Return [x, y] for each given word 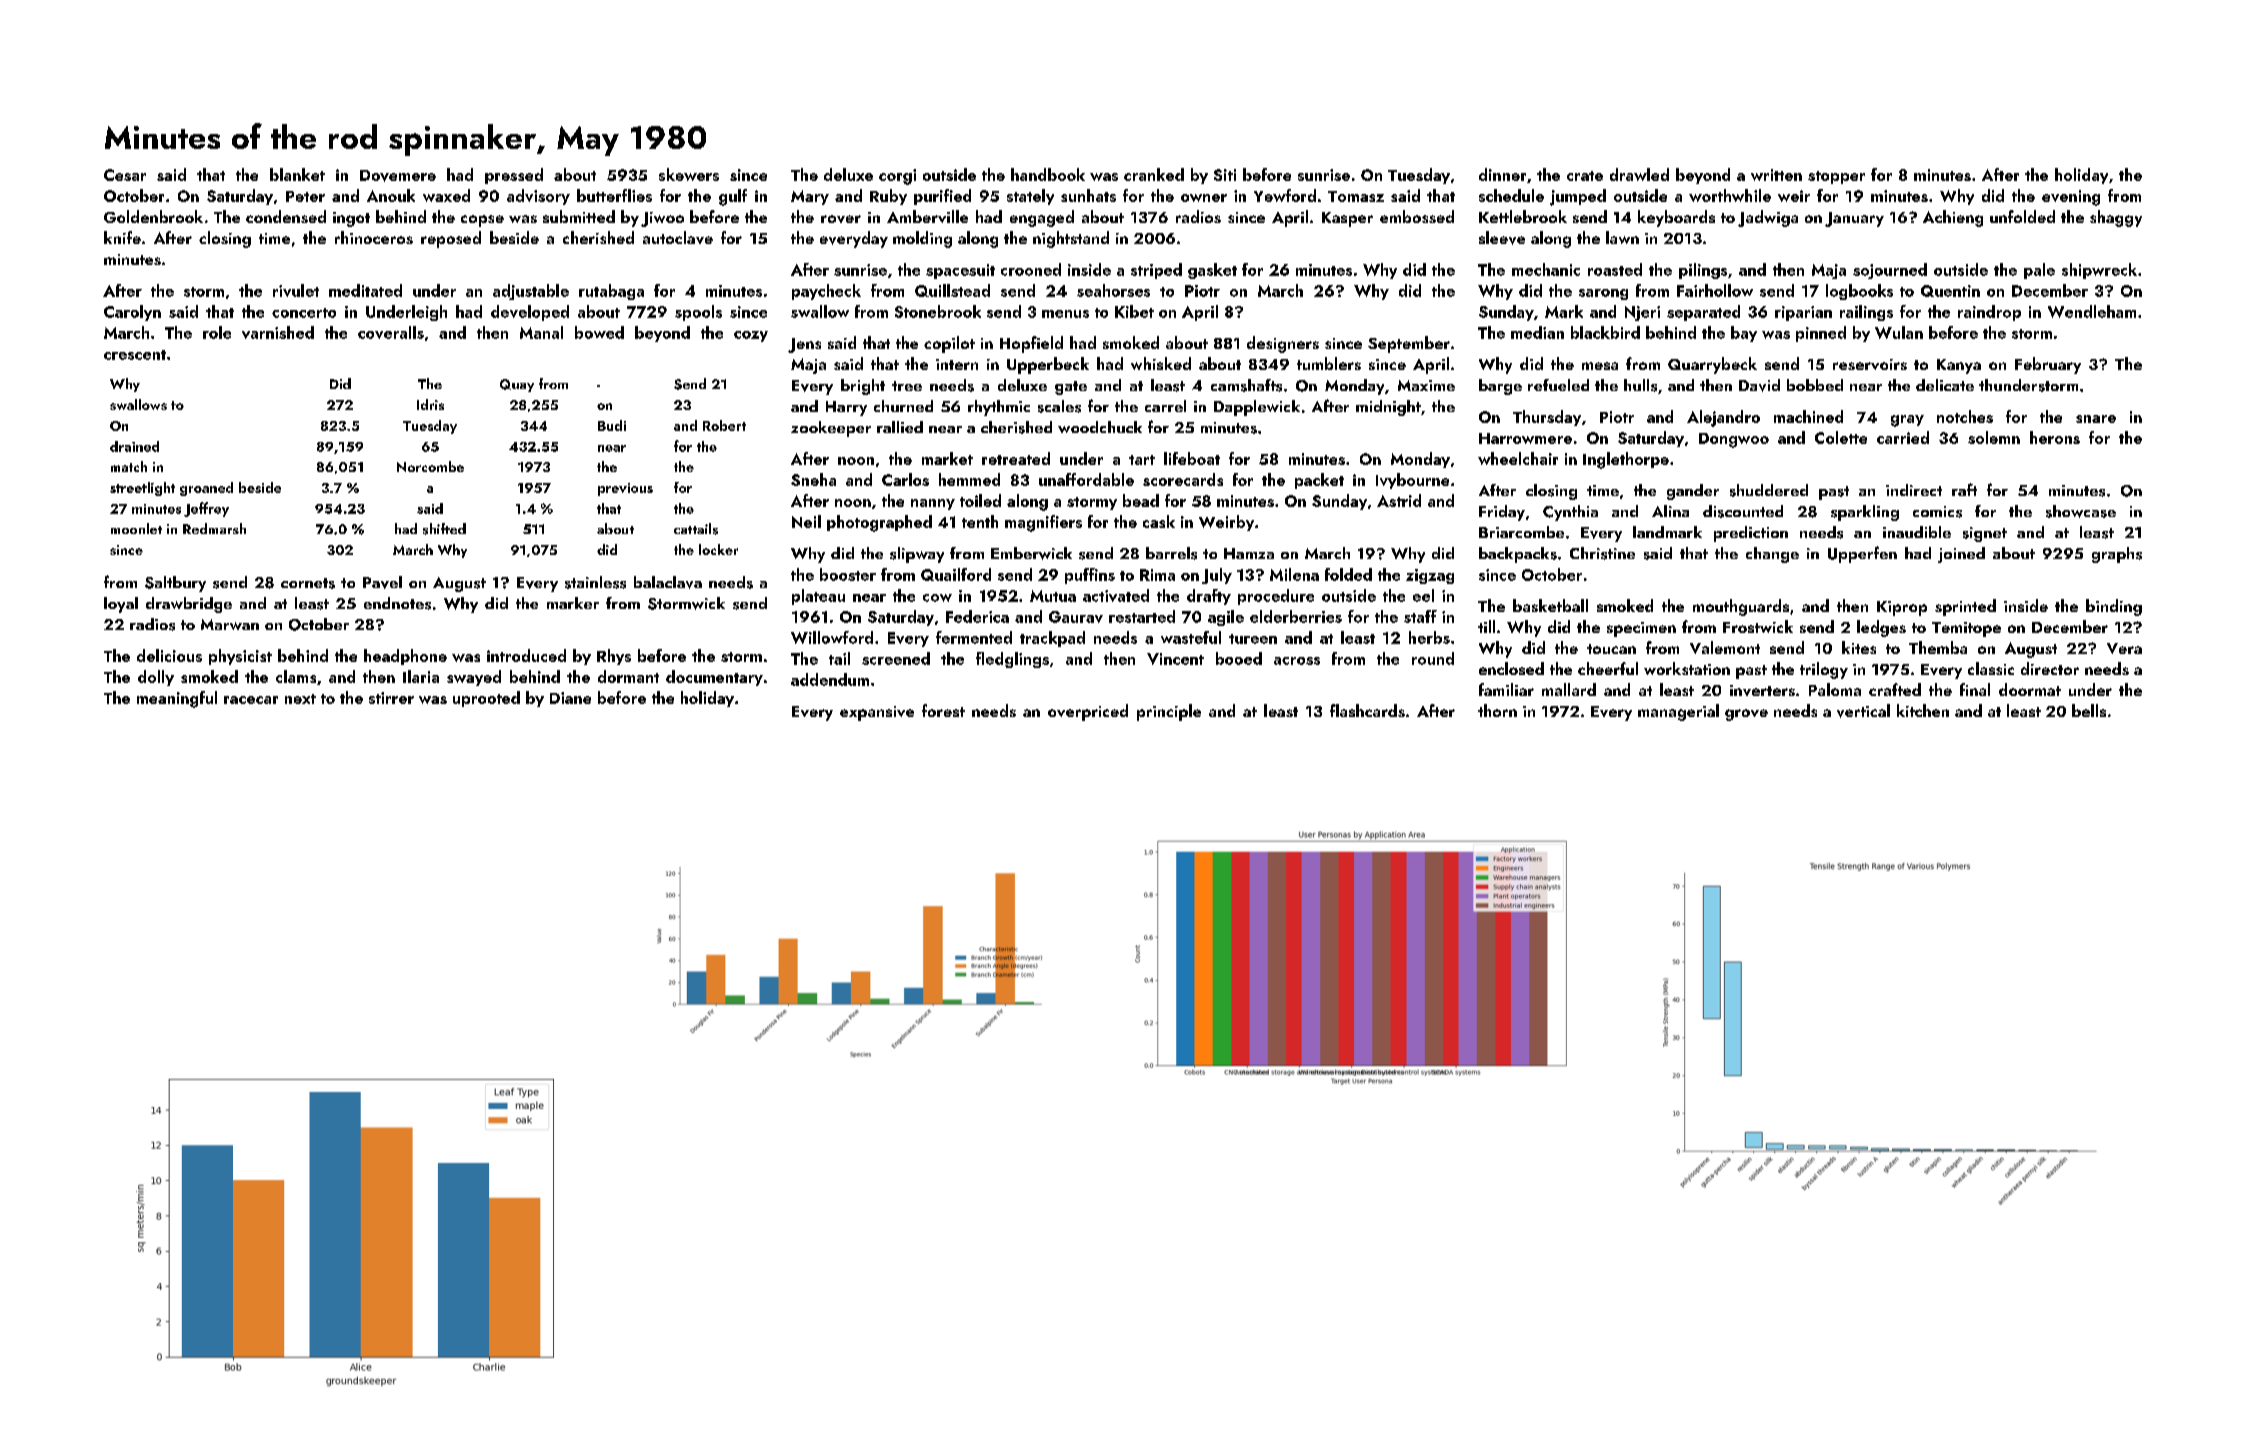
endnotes [397, 603]
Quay [517, 385]
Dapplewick [1257, 408]
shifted [444, 529]
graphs [2117, 555]
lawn [1622, 237]
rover [841, 219]
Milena [1294, 574]
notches [1965, 416]
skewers [689, 174]
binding [2114, 607]
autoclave [678, 237]
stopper [1836, 177]
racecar [251, 700]
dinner [1502, 174]
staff [1420, 616]
